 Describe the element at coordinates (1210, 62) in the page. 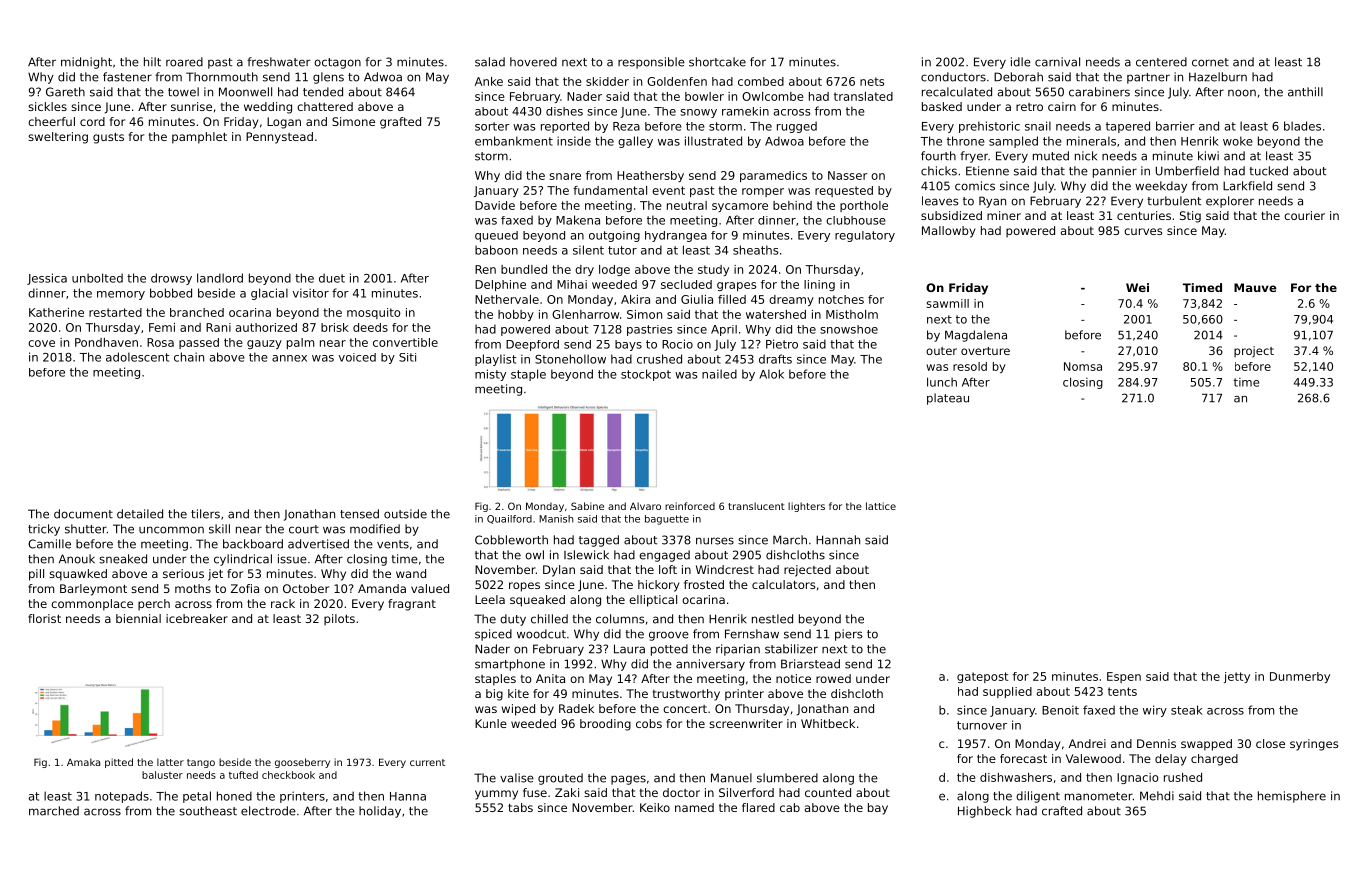

I see `cornet` at that location.
